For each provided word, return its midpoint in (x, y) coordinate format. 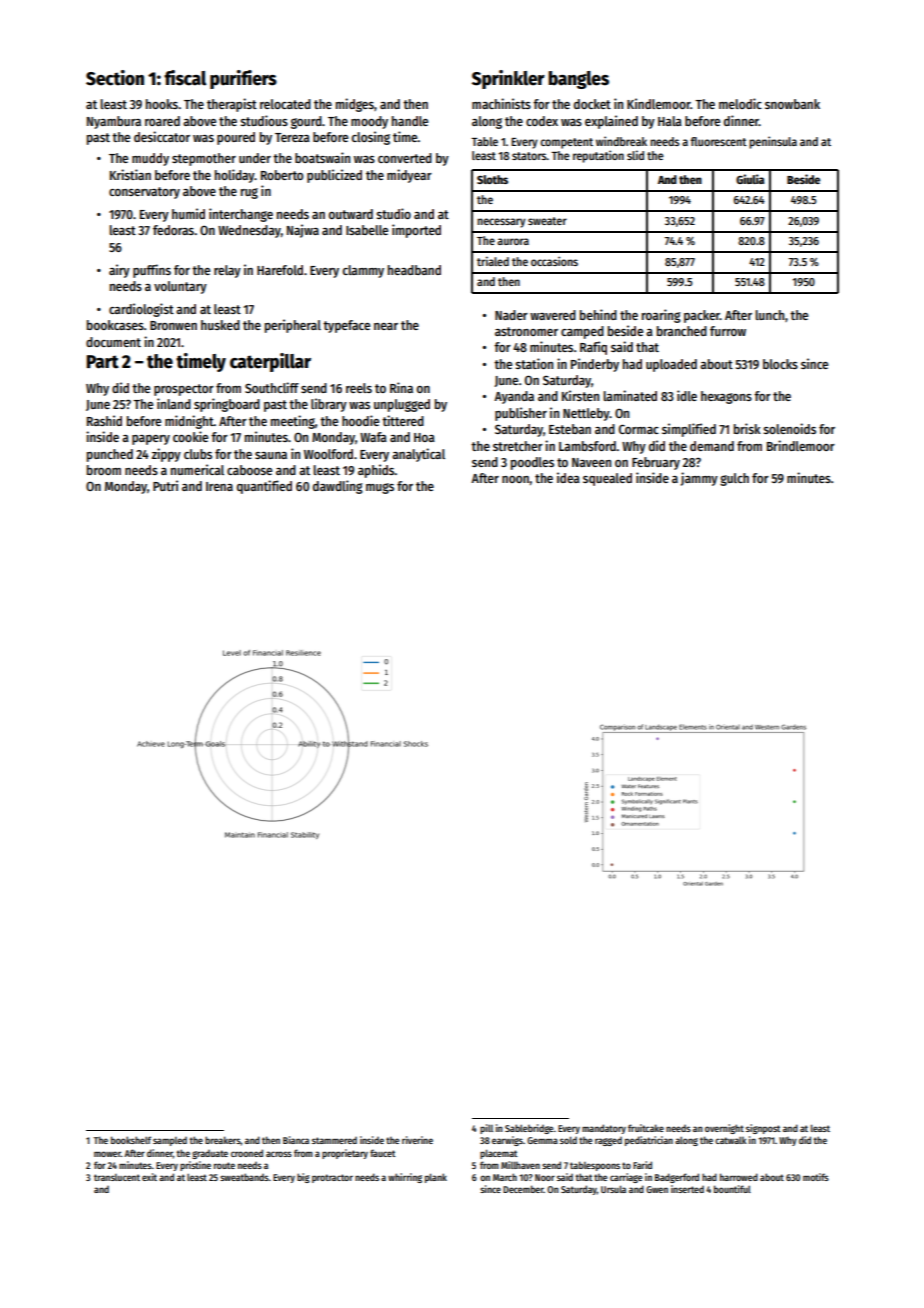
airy (119, 271)
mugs (380, 488)
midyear (409, 176)
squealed (607, 479)
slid (635, 155)
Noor (545, 1177)
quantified (264, 487)
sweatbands (244, 1177)
